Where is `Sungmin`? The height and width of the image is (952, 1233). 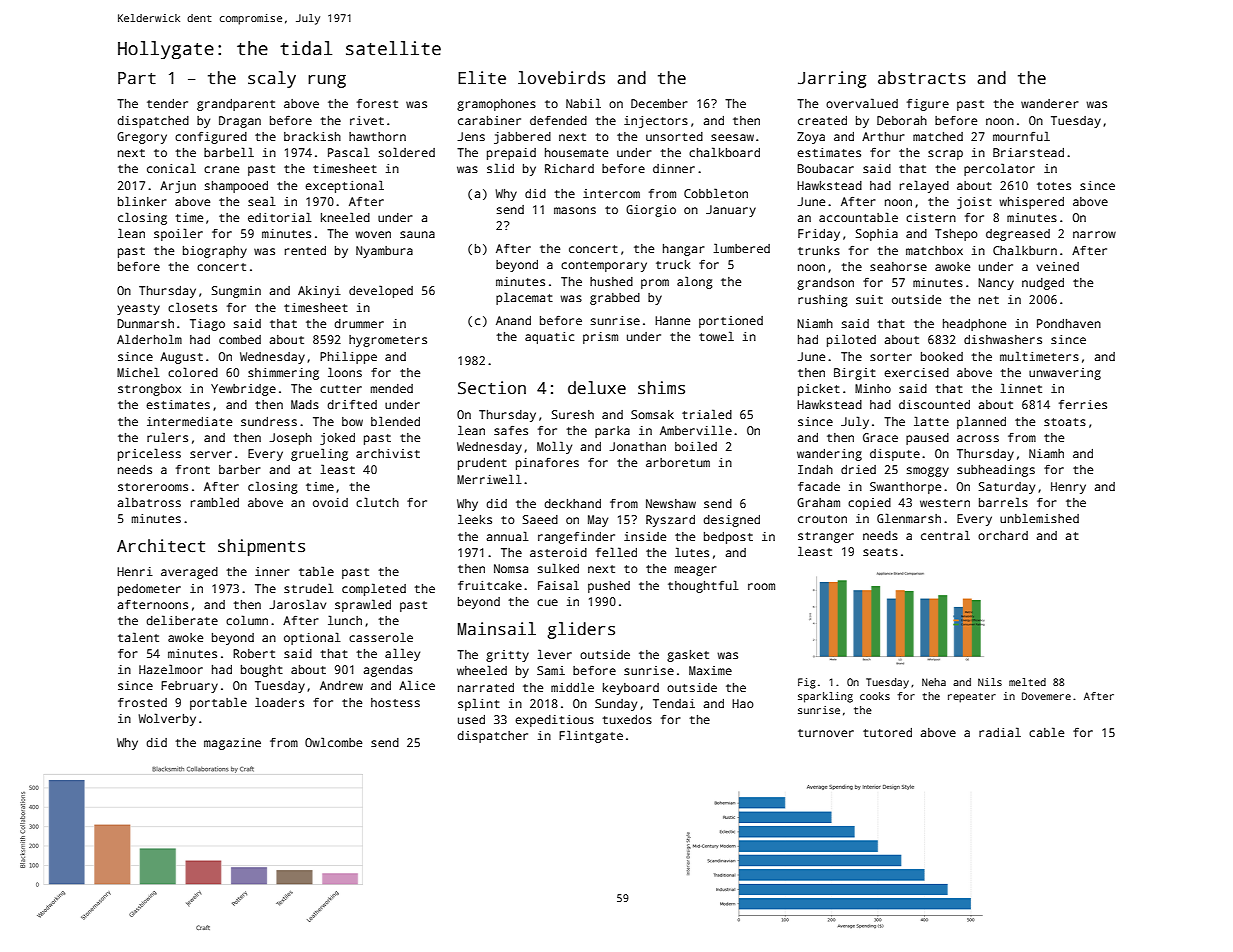 Sungmin is located at coordinates (236, 292).
